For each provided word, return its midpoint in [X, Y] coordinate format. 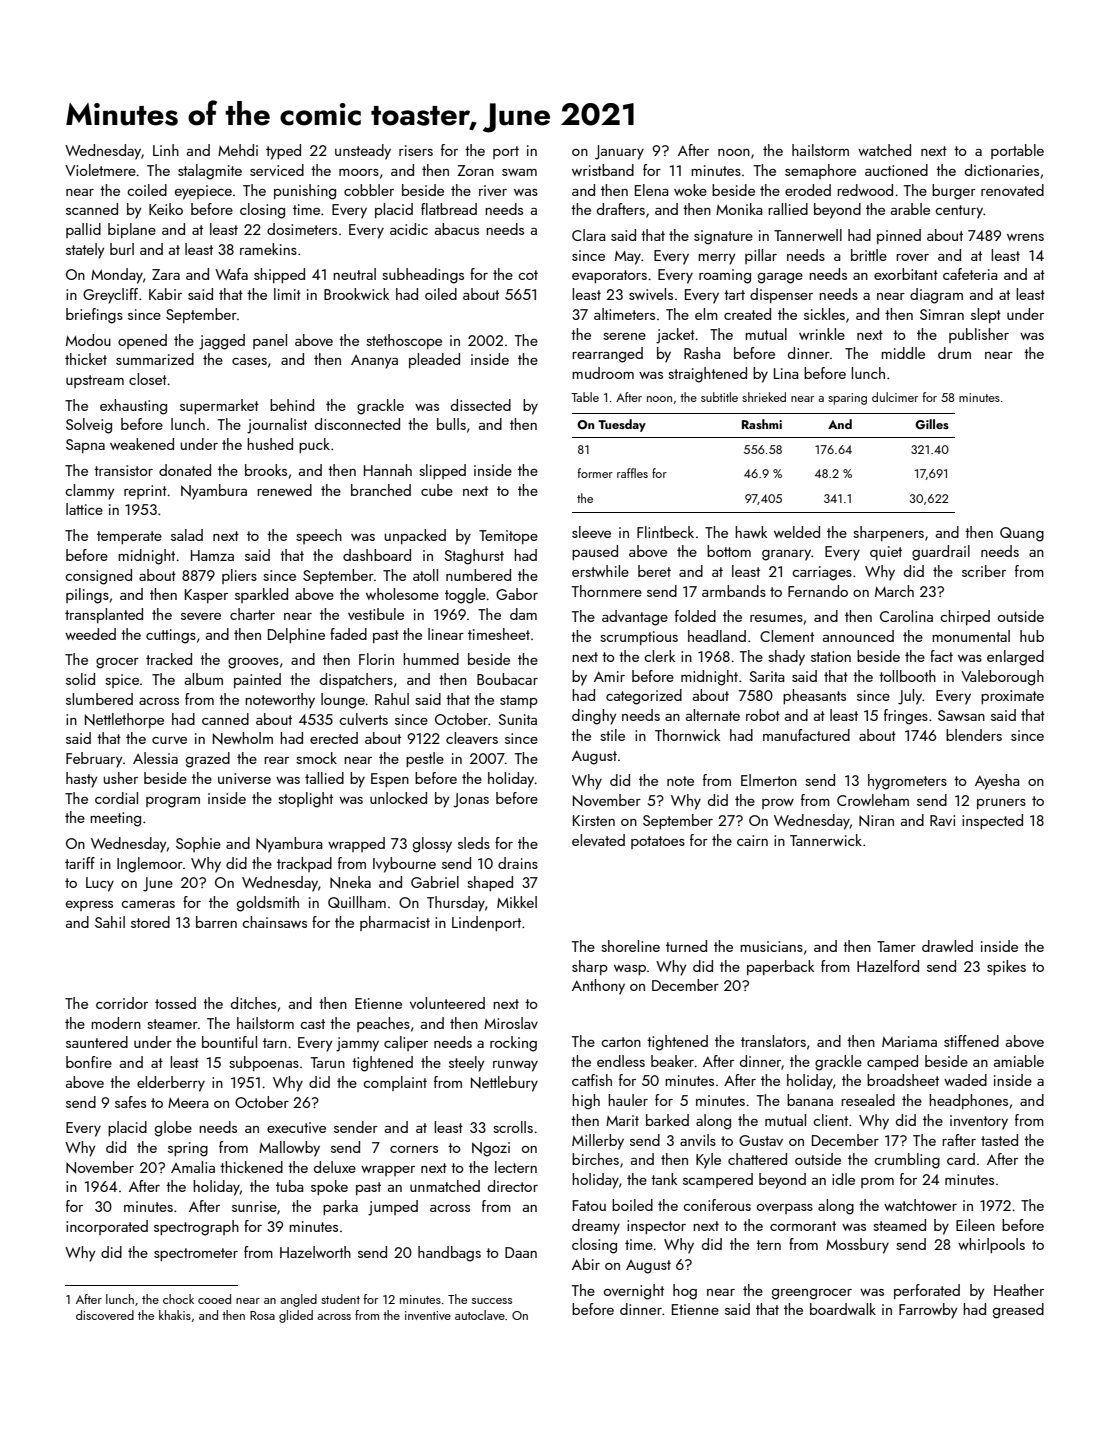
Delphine [296, 635]
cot [528, 275]
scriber [984, 571]
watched [884, 150]
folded [695, 616]
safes [130, 1102]
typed [283, 152]
